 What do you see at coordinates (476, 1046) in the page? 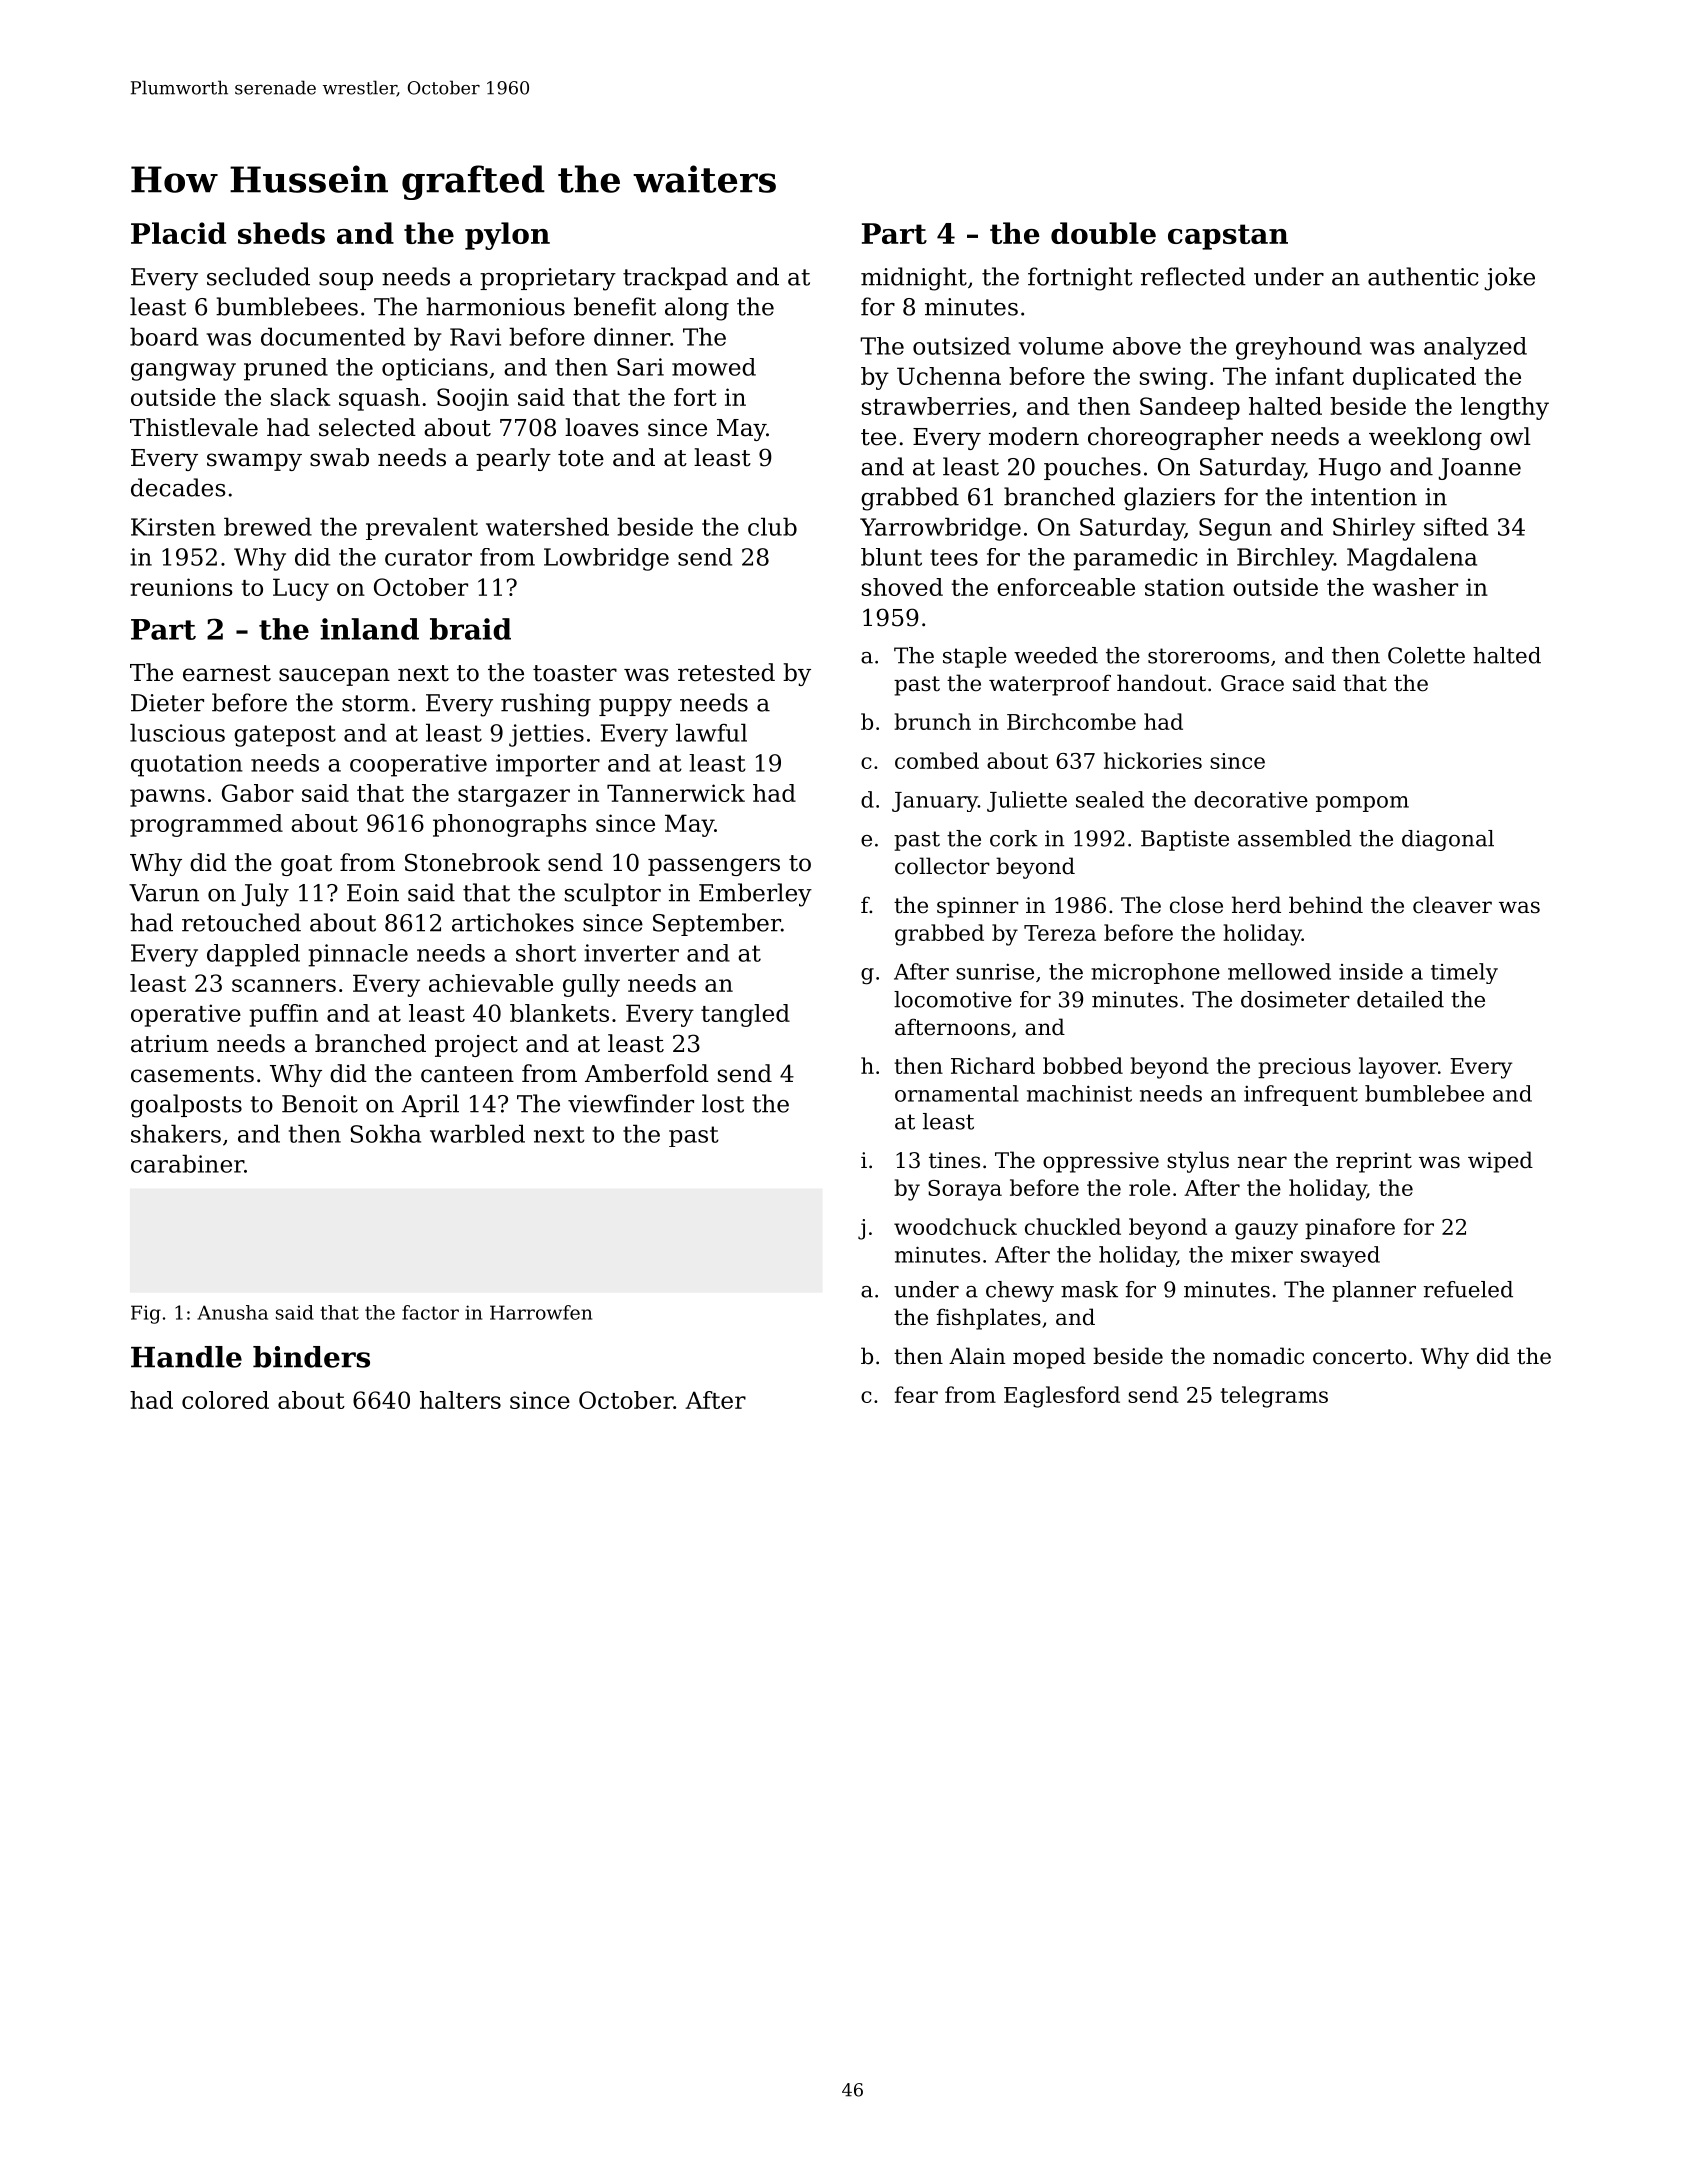
I see `project` at bounding box center [476, 1046].
